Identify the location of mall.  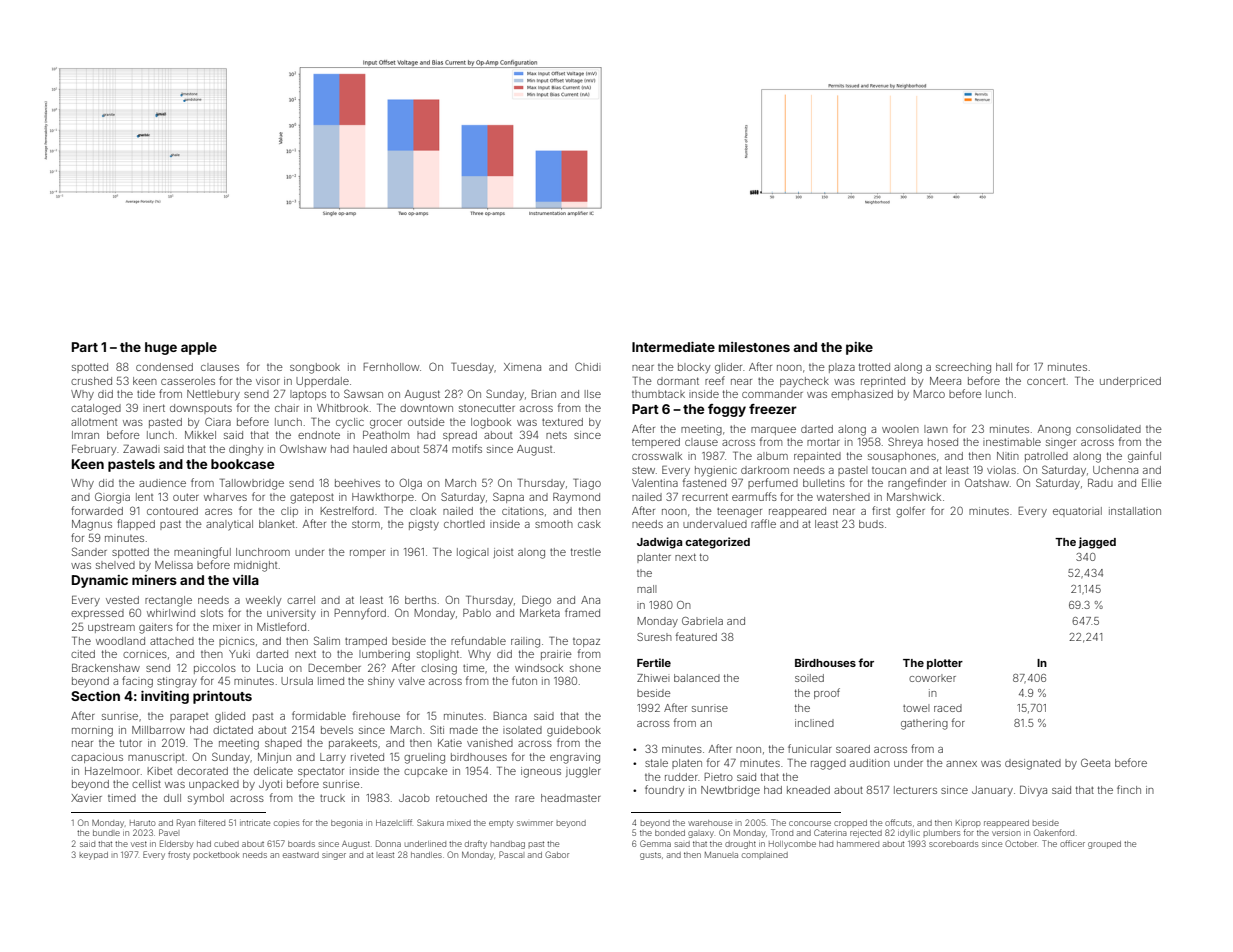
(646, 589).
